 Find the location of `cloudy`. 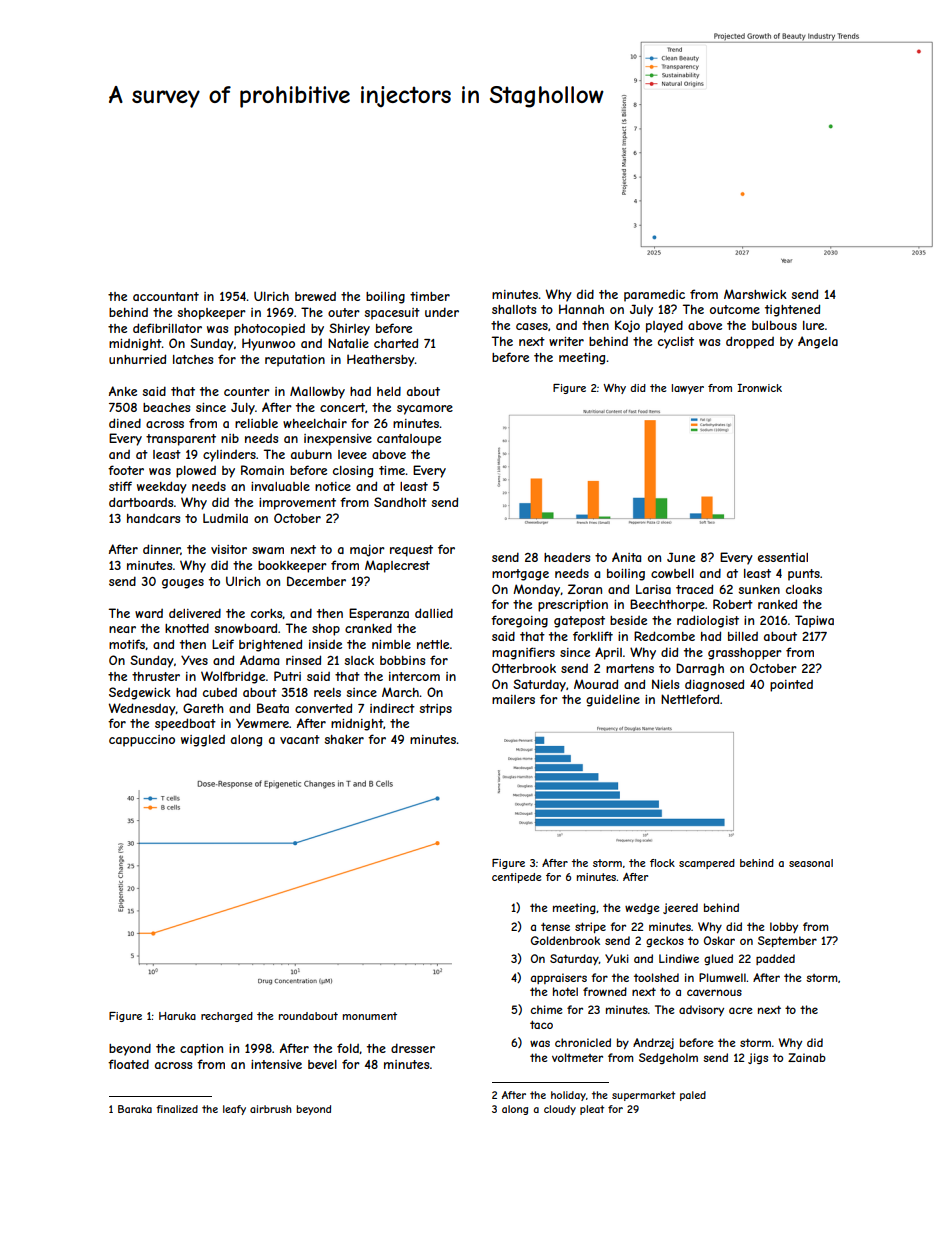

cloudy is located at coordinates (560, 1110).
